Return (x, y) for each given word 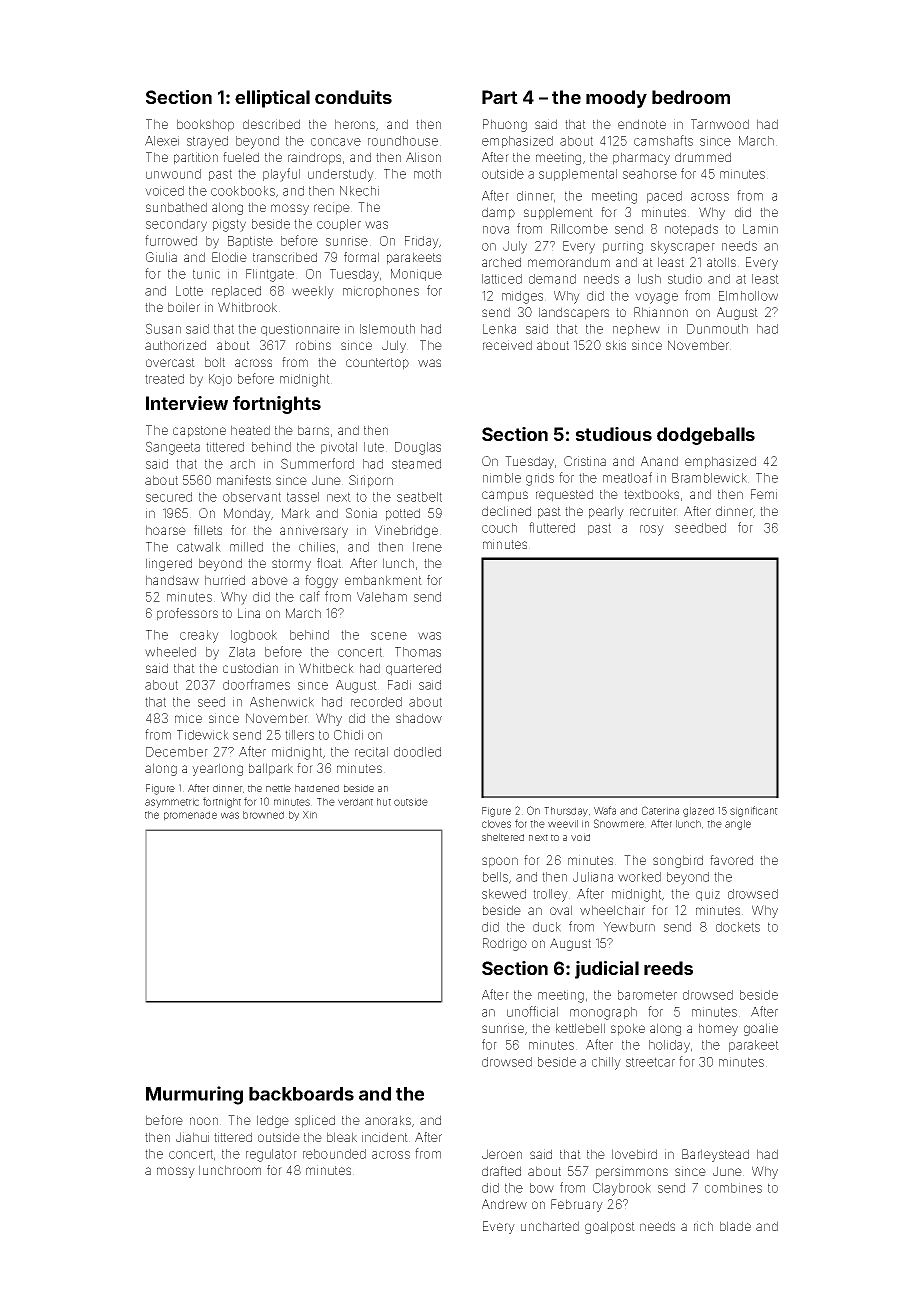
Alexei (162, 141)
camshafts (663, 140)
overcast (170, 362)
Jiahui (192, 1137)
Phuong (505, 125)
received (507, 345)
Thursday (566, 812)
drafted (501, 1171)
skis (616, 345)
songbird (678, 861)
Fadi (399, 685)
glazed (698, 812)
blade (735, 1226)
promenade (190, 816)
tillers (299, 735)
